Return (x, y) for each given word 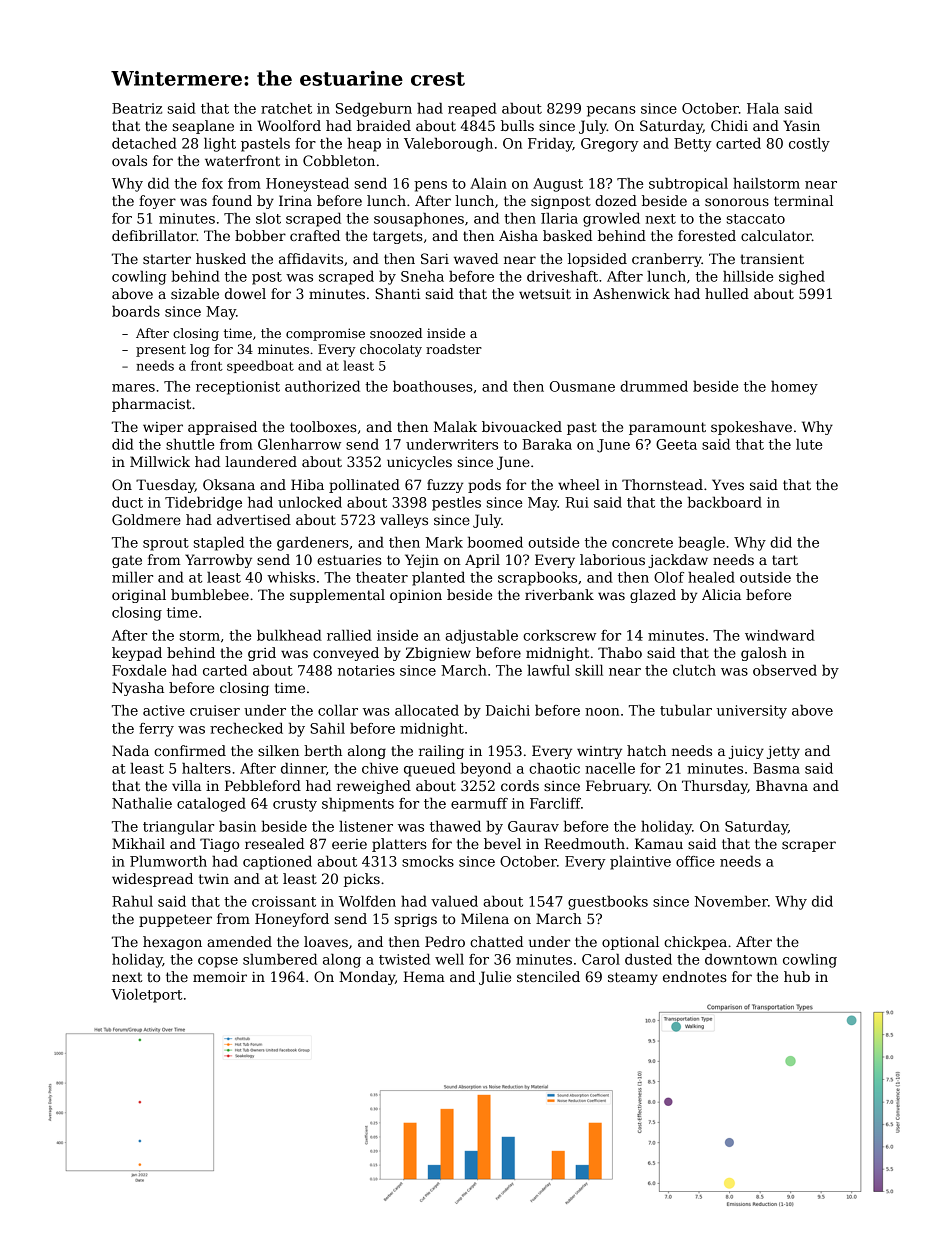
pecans (611, 111)
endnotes (694, 976)
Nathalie (142, 803)
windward (780, 635)
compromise (325, 334)
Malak (455, 426)
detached (144, 143)
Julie (495, 978)
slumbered (280, 959)
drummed (654, 386)
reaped (472, 110)
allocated (427, 710)
